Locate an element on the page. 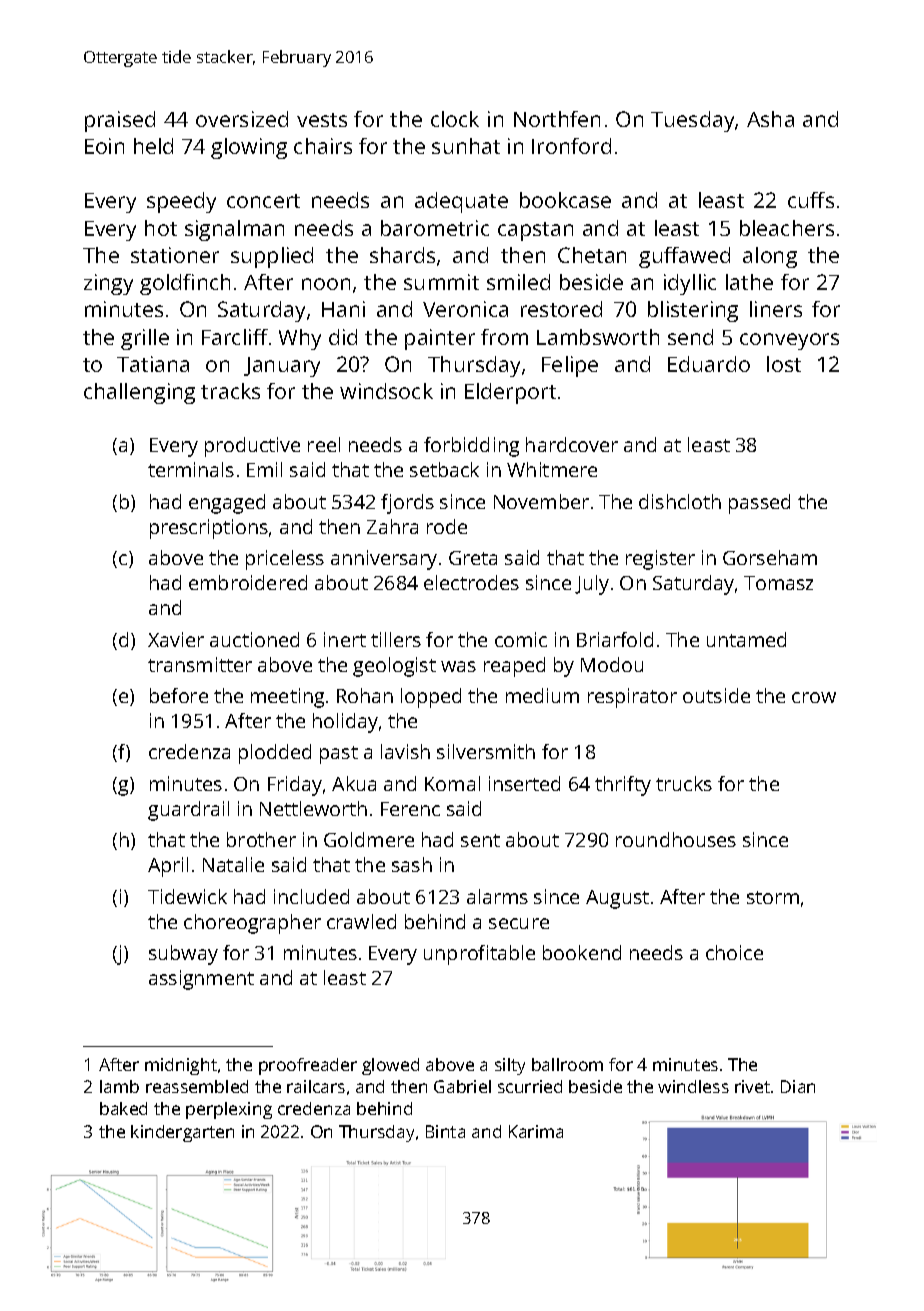  adequate is located at coordinates (461, 202).
